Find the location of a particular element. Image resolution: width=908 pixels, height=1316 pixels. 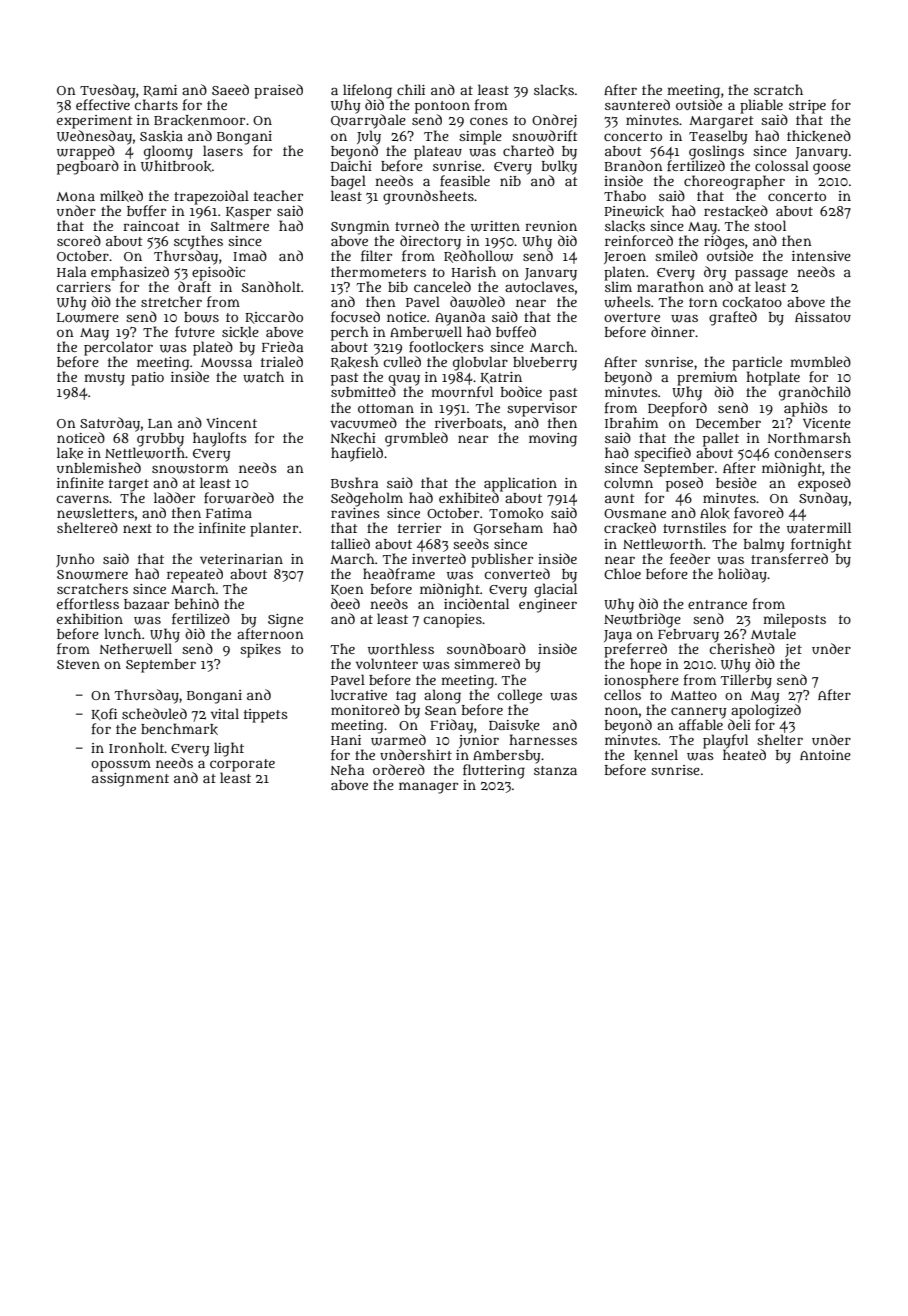

assignment is located at coordinates (130, 780).
